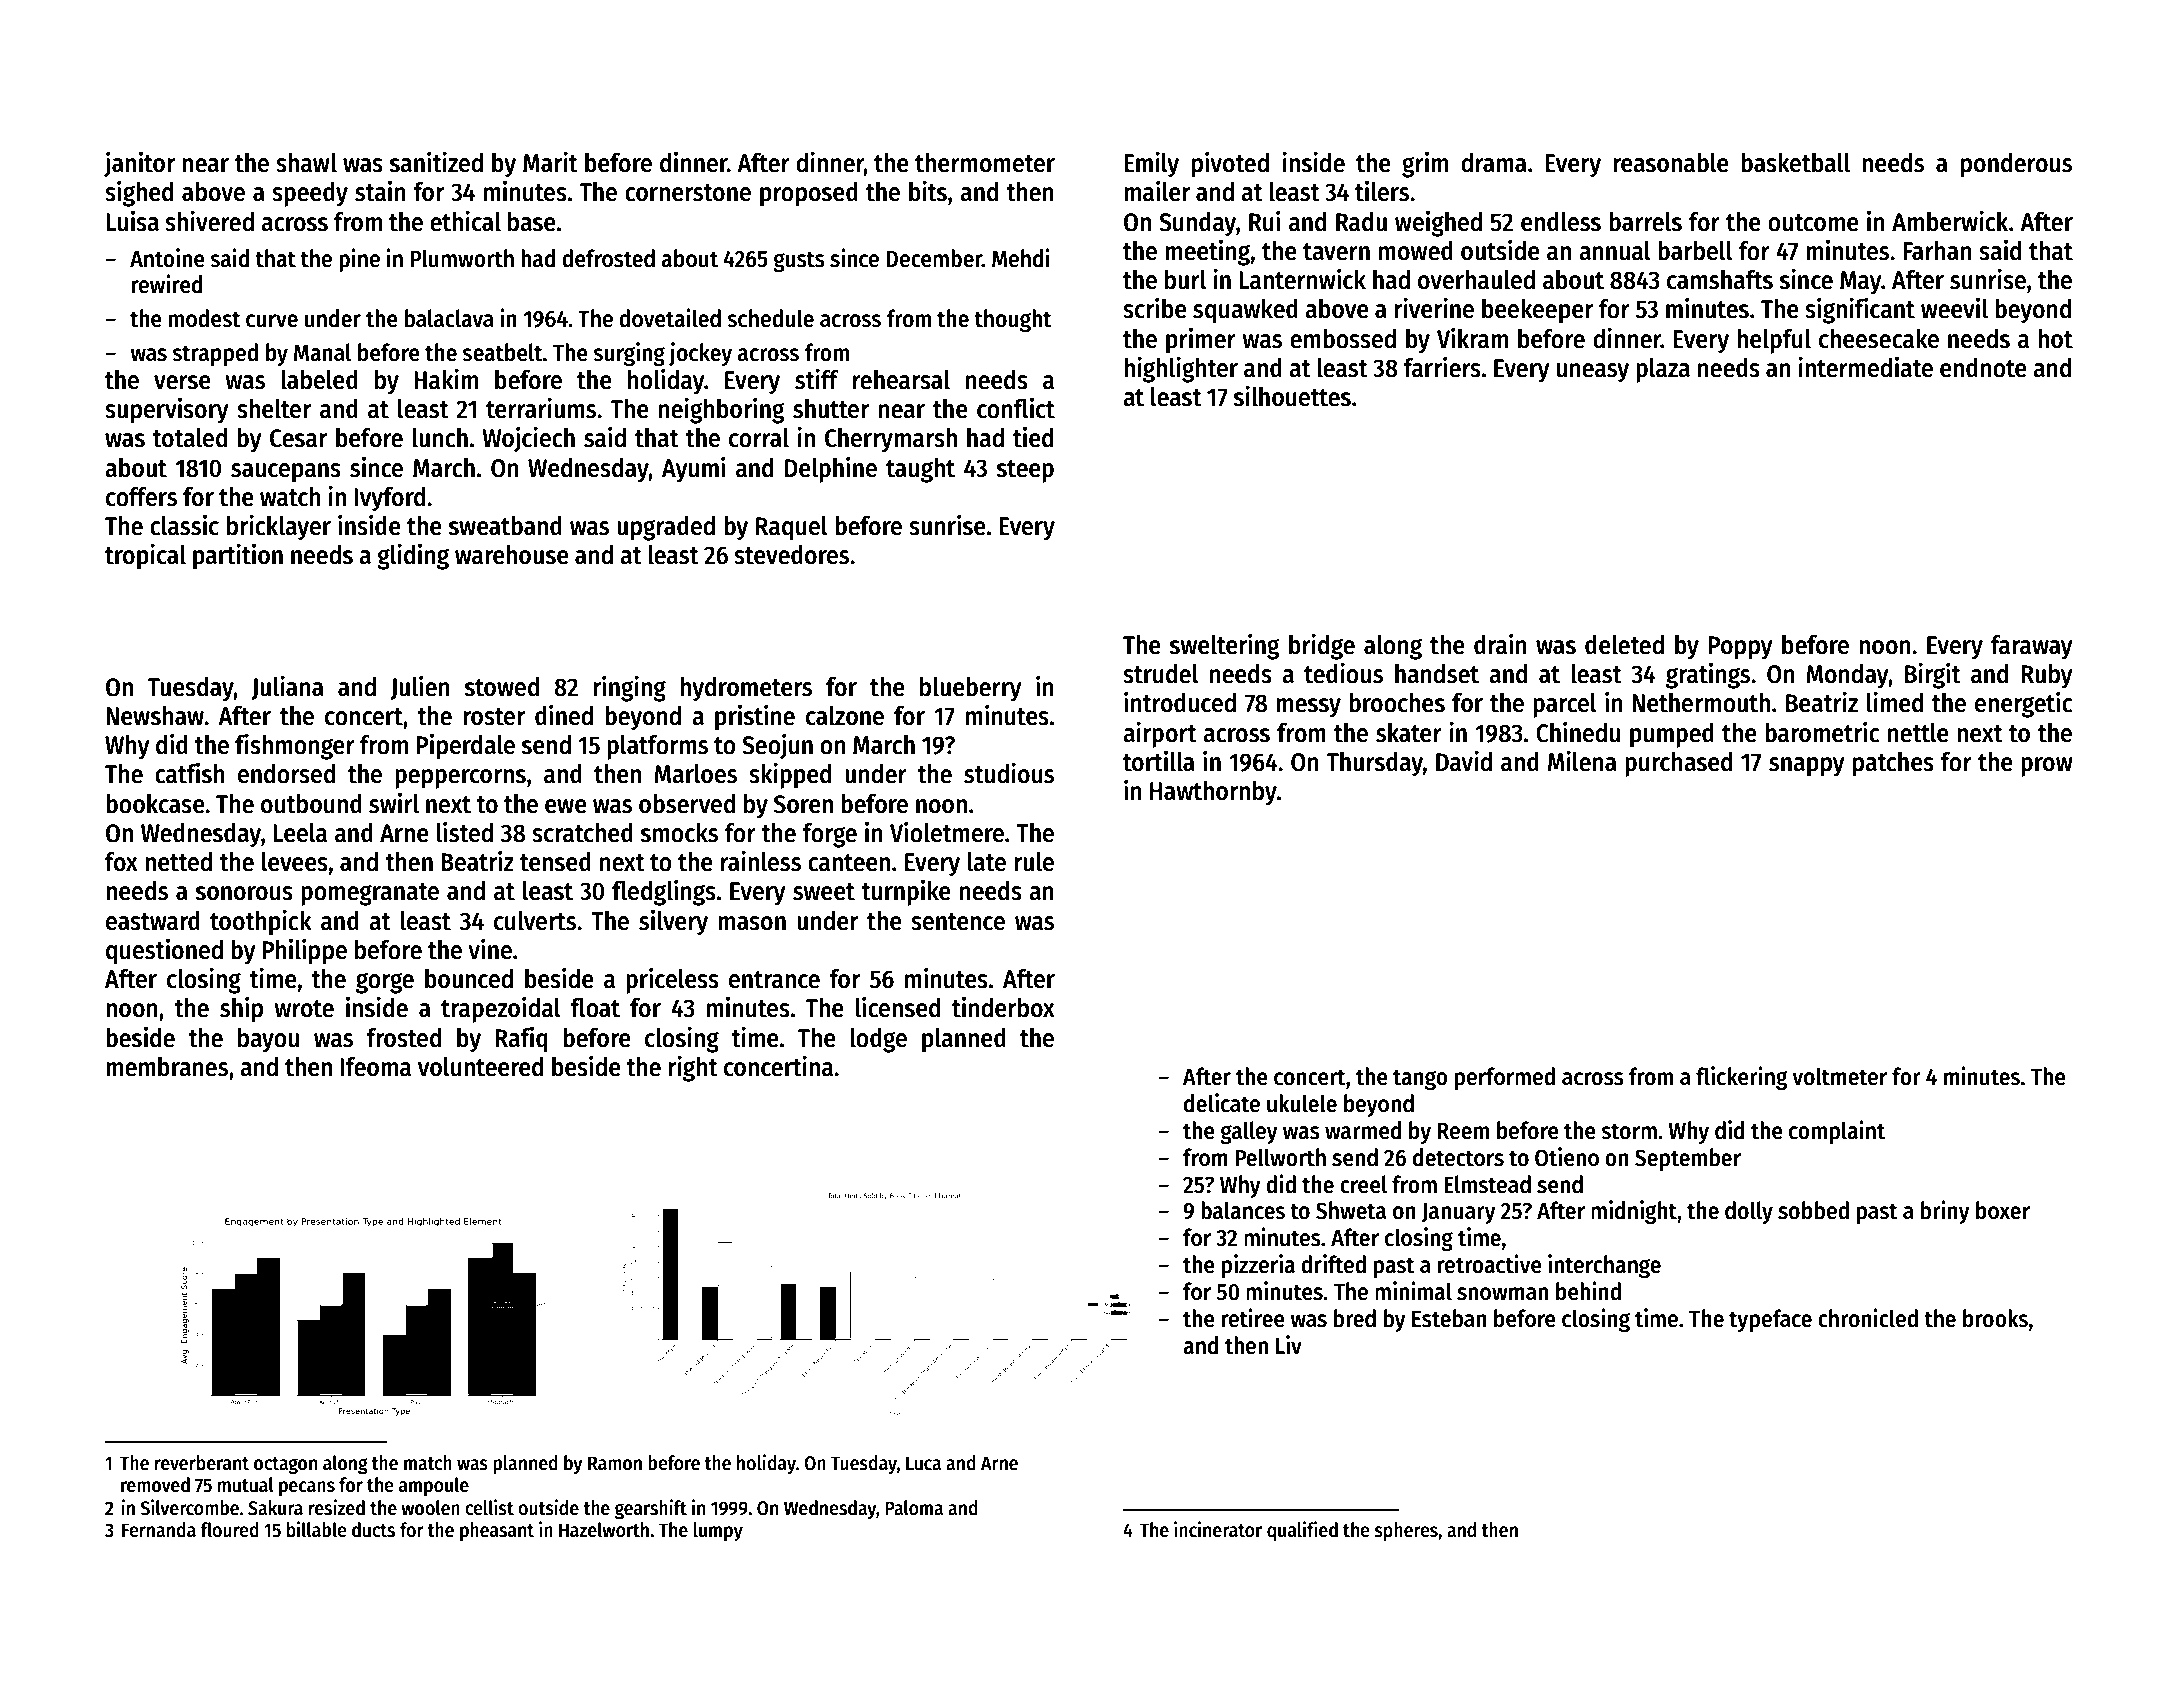 The width and height of the image is (2178, 1683). I want to click on patches, so click(1893, 764).
